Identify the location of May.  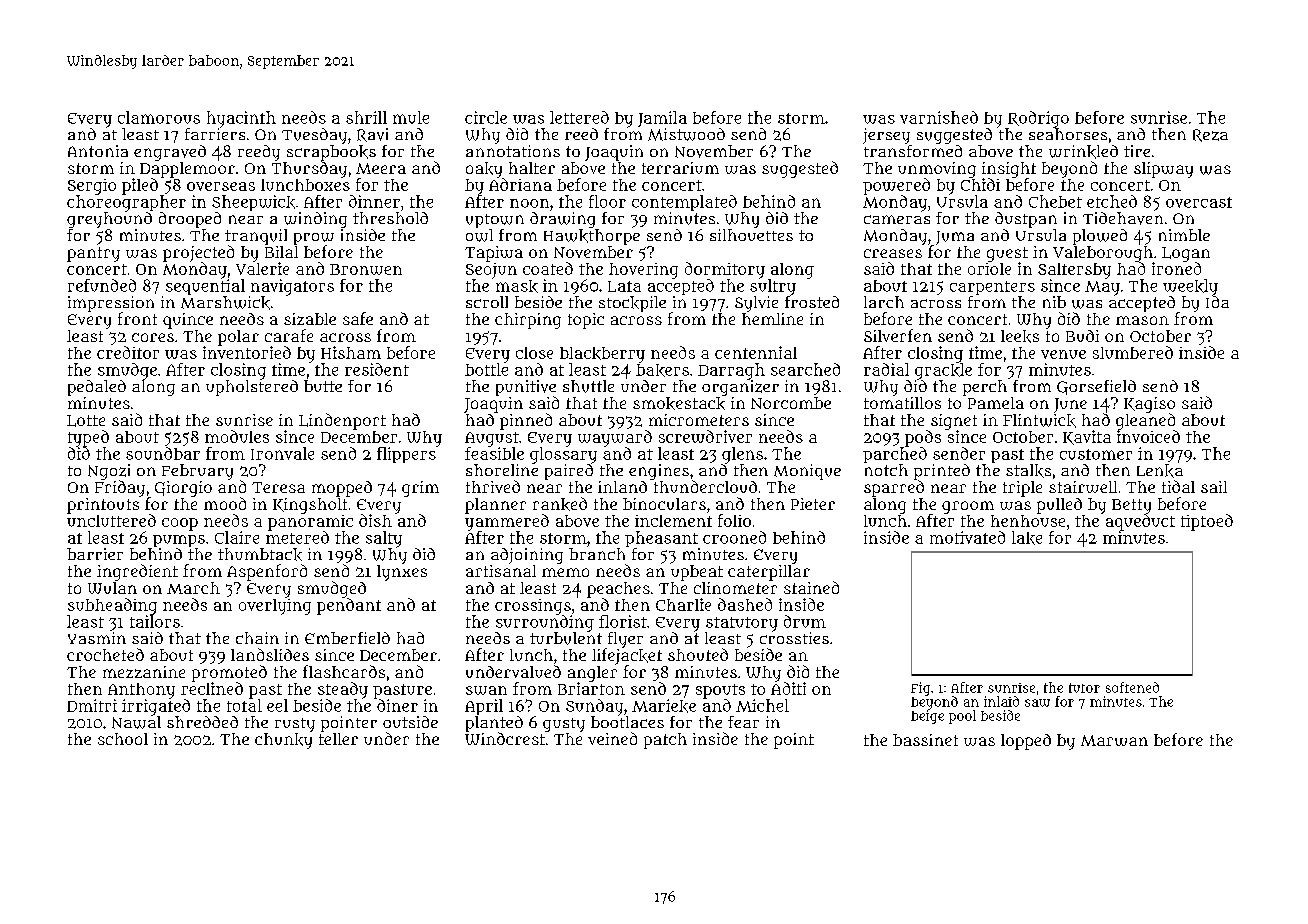
(1102, 288).
